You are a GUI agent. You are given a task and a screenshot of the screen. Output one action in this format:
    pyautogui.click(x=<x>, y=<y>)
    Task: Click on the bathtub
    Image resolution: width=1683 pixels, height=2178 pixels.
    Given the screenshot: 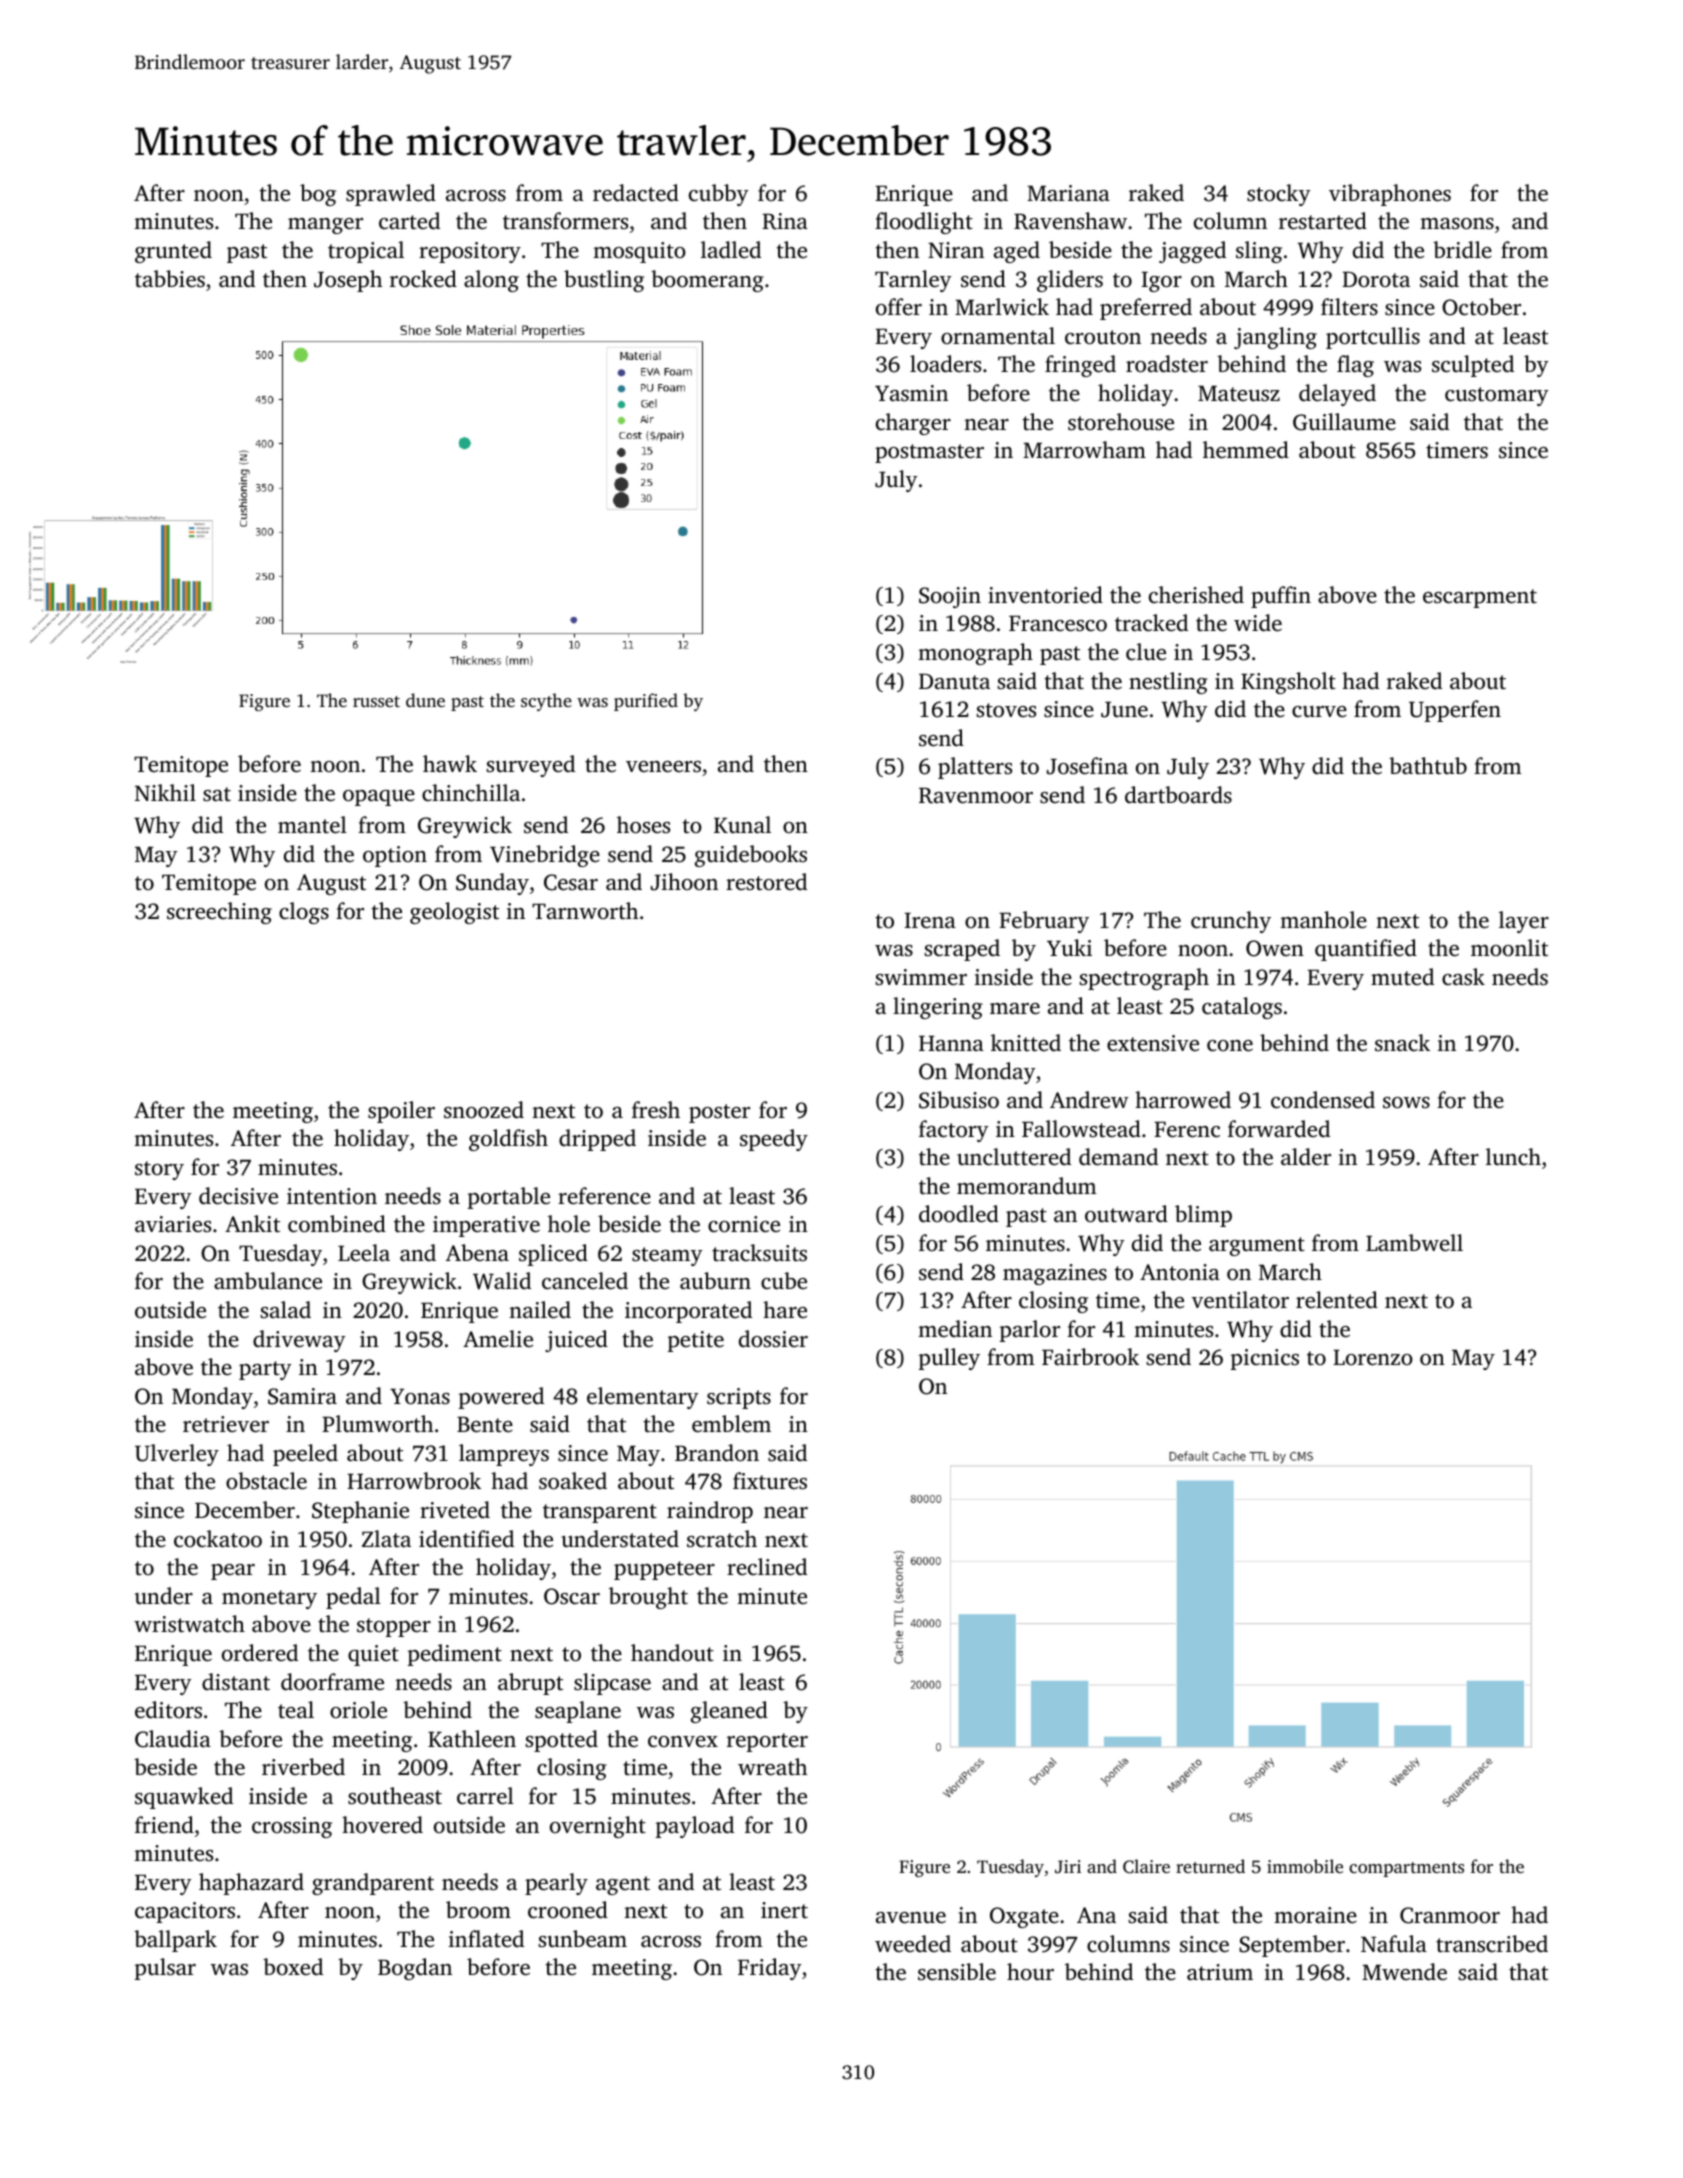 What is the action you would take?
    pyautogui.click(x=1428, y=765)
